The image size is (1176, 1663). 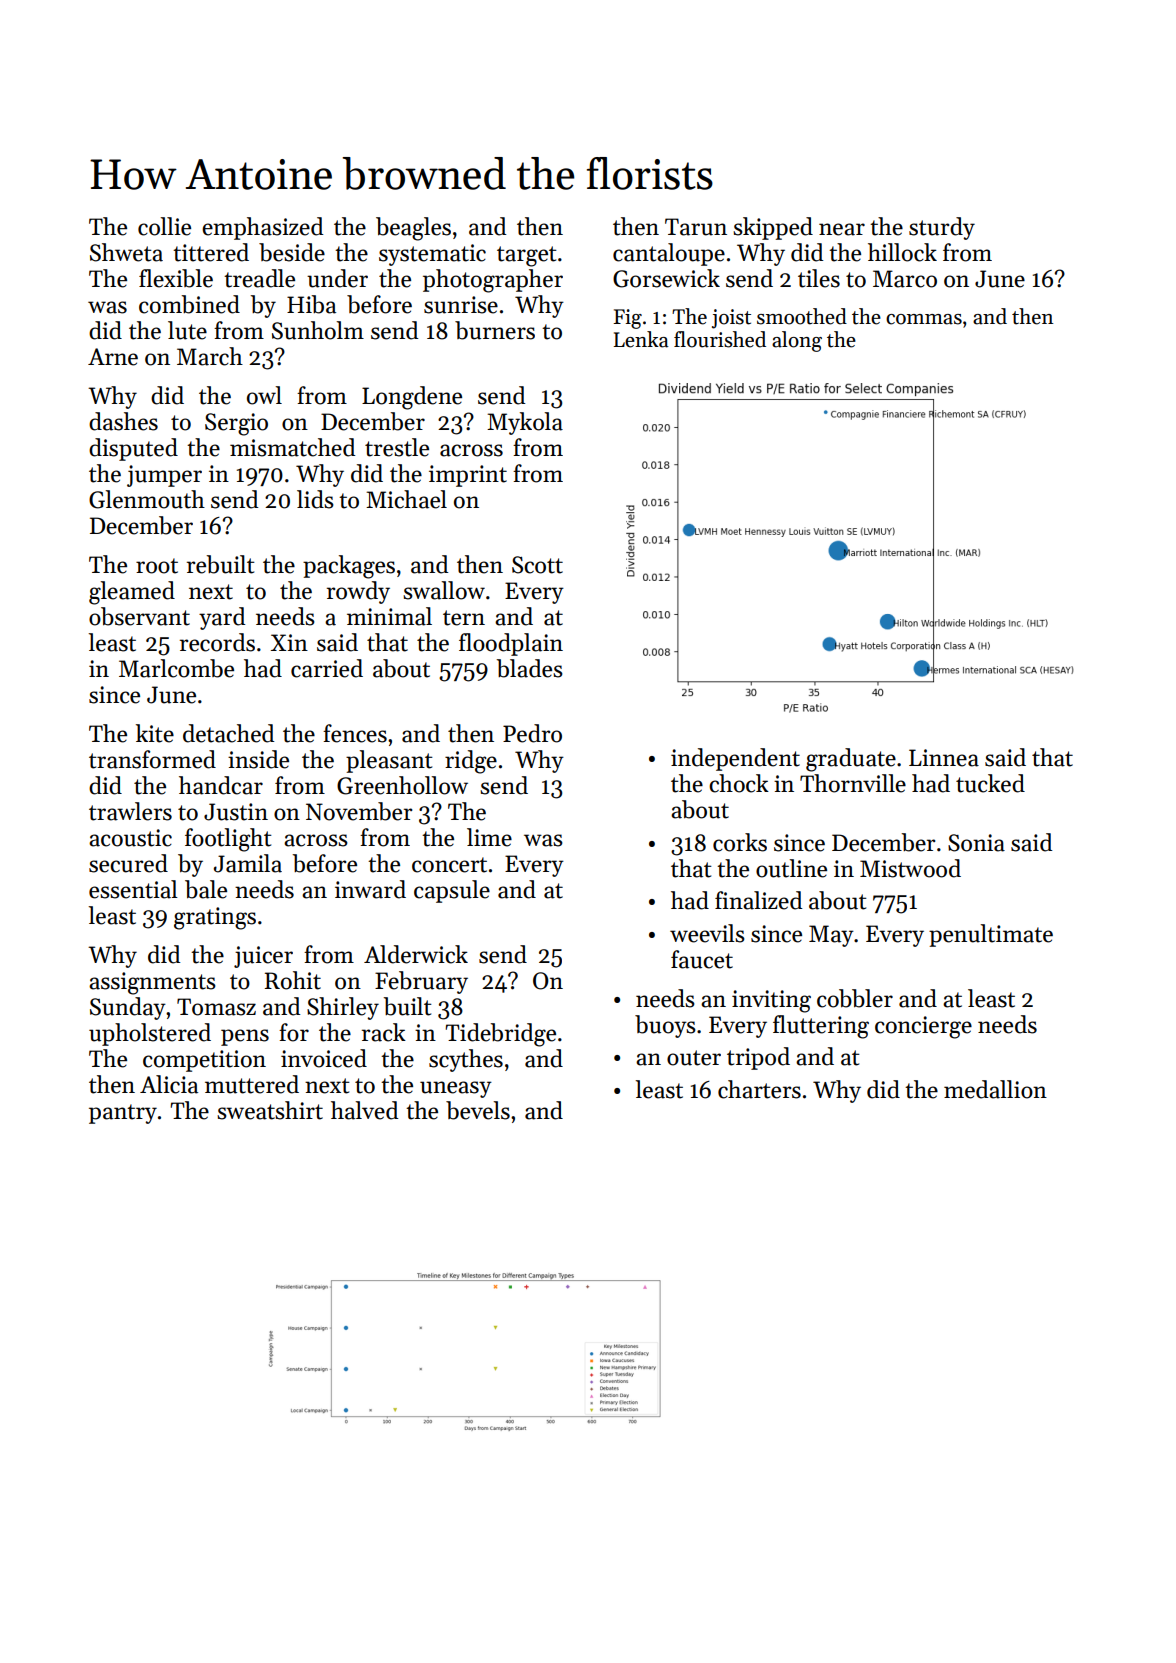 I want to click on Lenka, so click(x=641, y=339).
